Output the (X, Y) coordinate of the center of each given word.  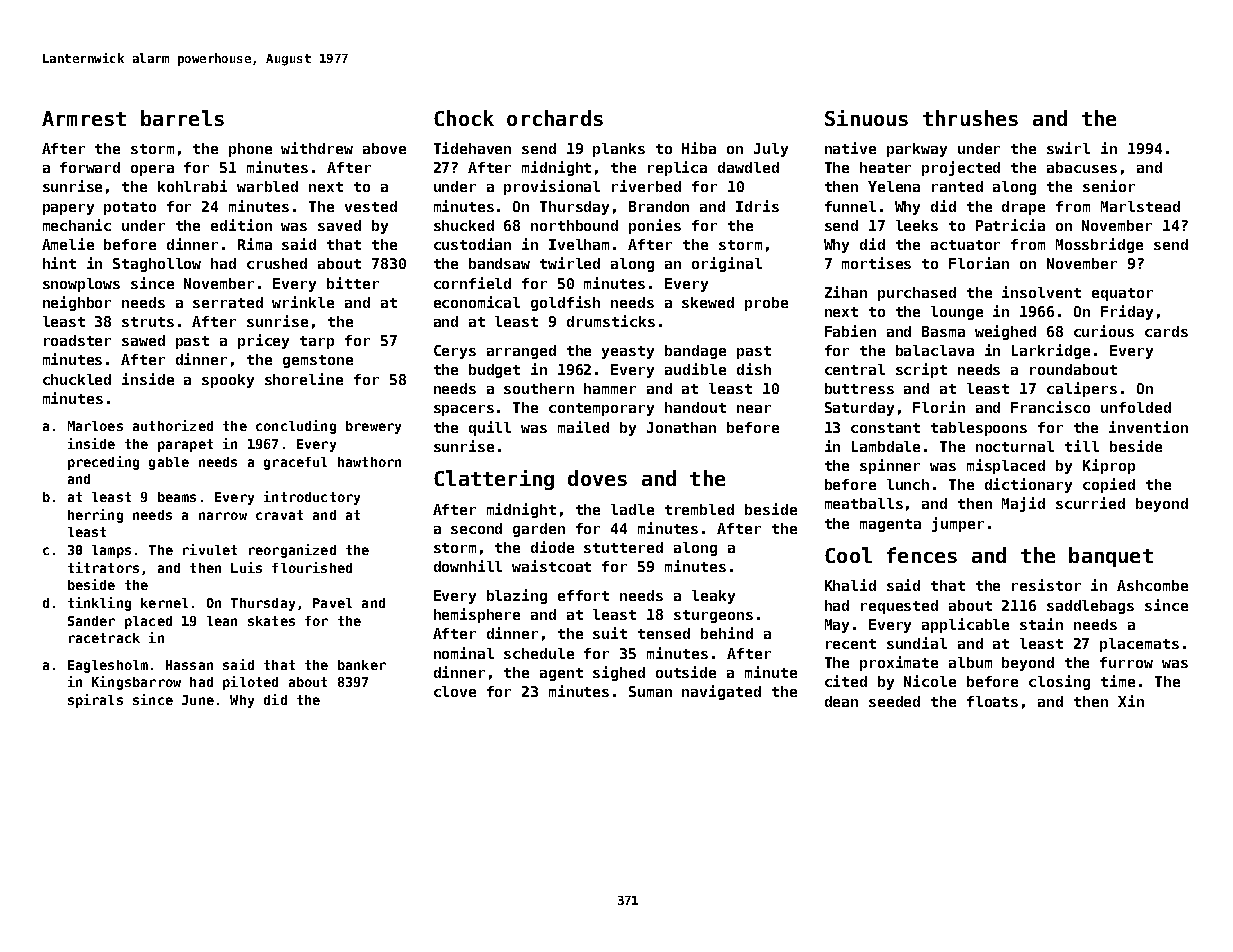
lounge (957, 313)
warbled (267, 186)
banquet (1111, 557)
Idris (757, 206)
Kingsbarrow (136, 683)
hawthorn (369, 462)
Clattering (494, 480)
